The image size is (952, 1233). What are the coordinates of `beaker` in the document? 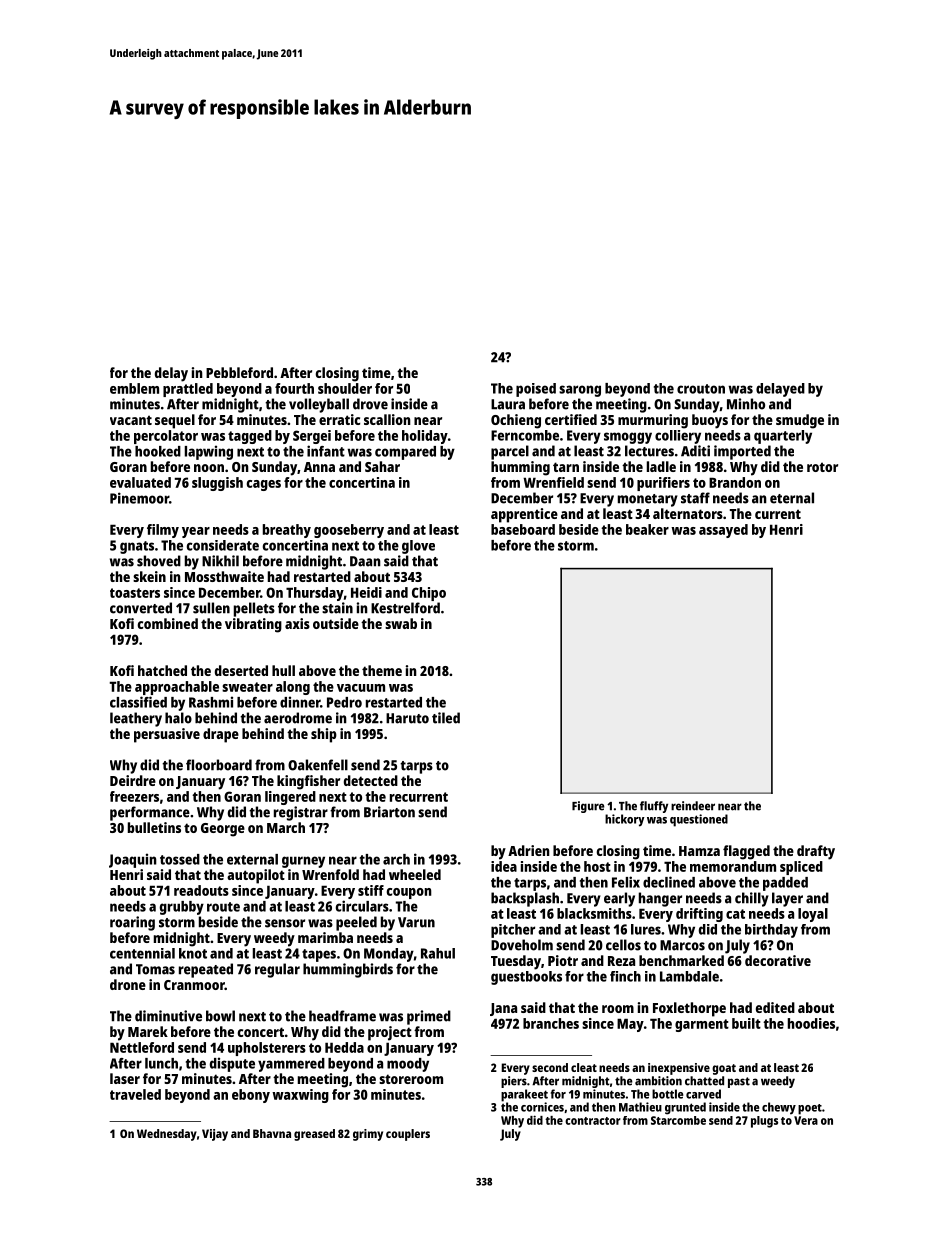 It's located at (647, 529).
